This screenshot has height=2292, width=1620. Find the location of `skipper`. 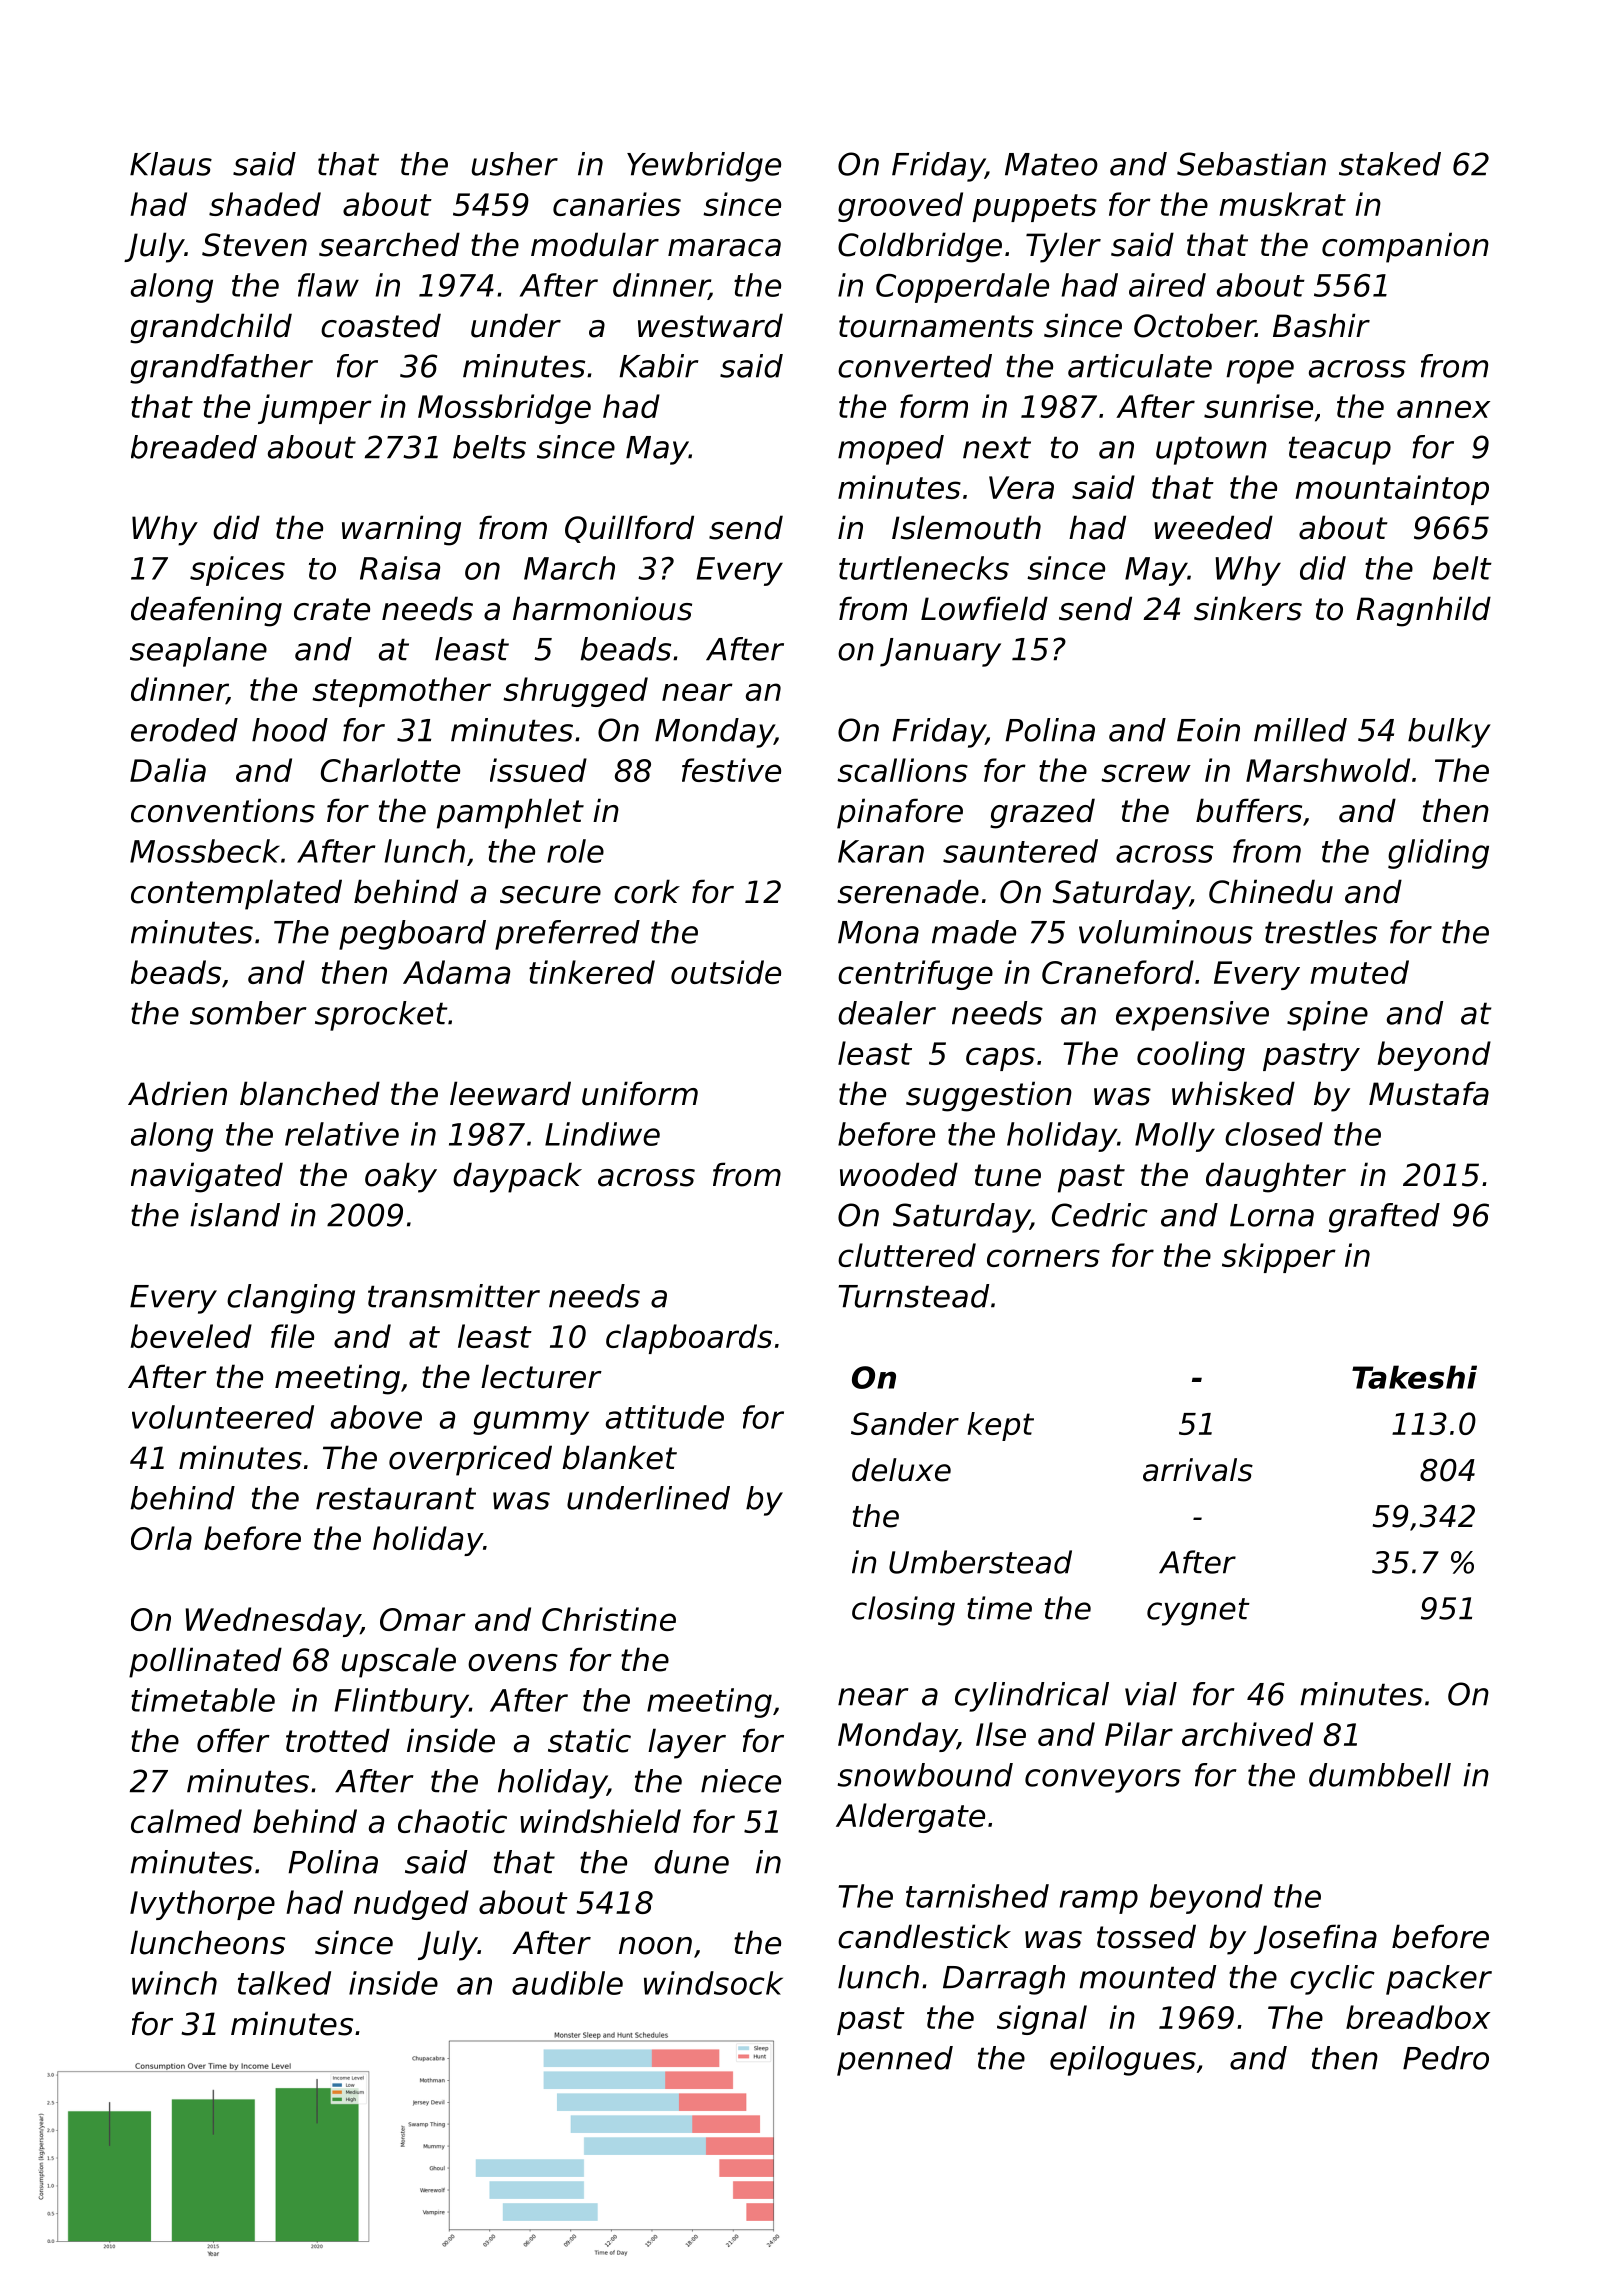

skipper is located at coordinates (1279, 1258).
